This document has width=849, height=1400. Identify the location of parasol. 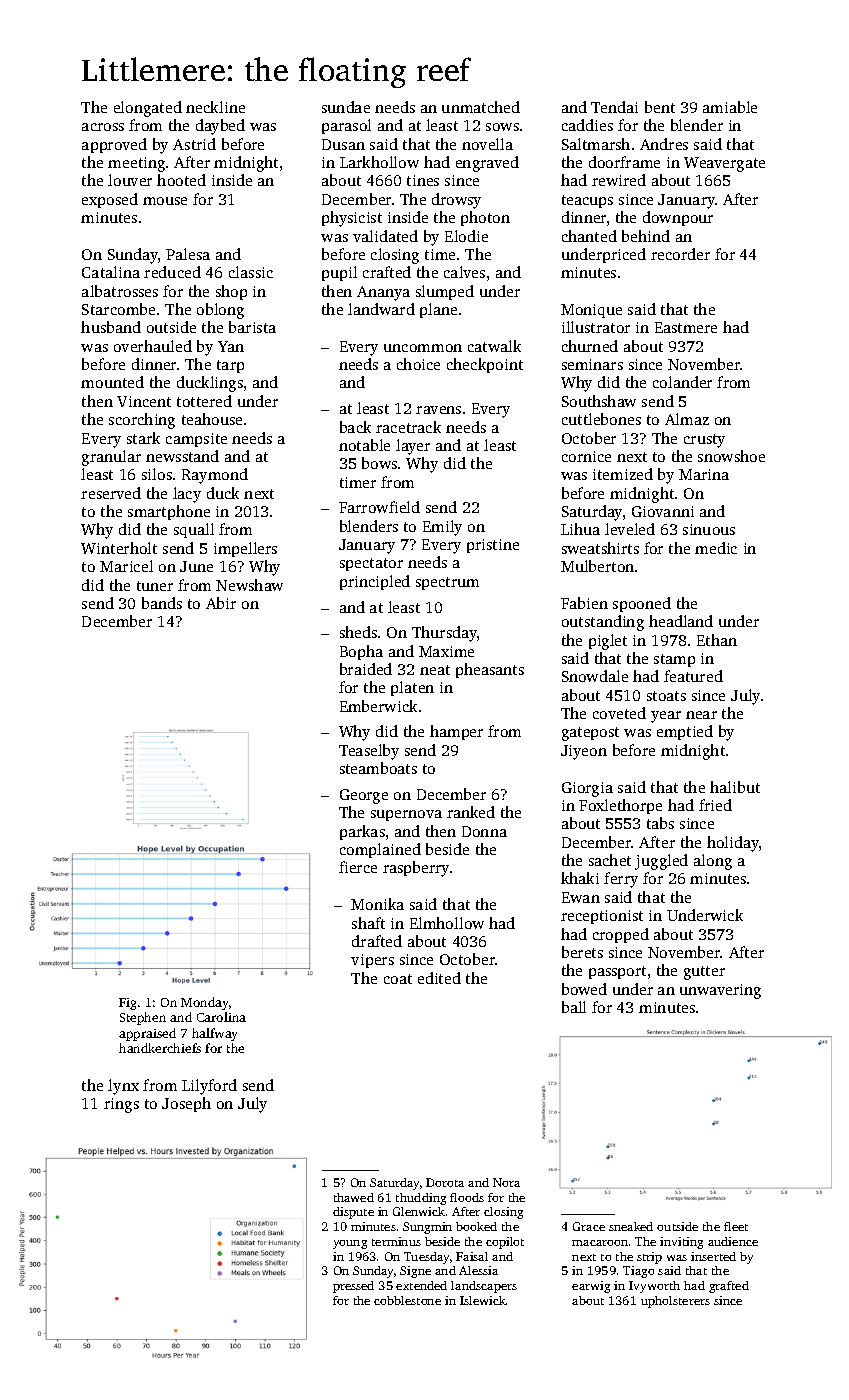
(346, 126).
